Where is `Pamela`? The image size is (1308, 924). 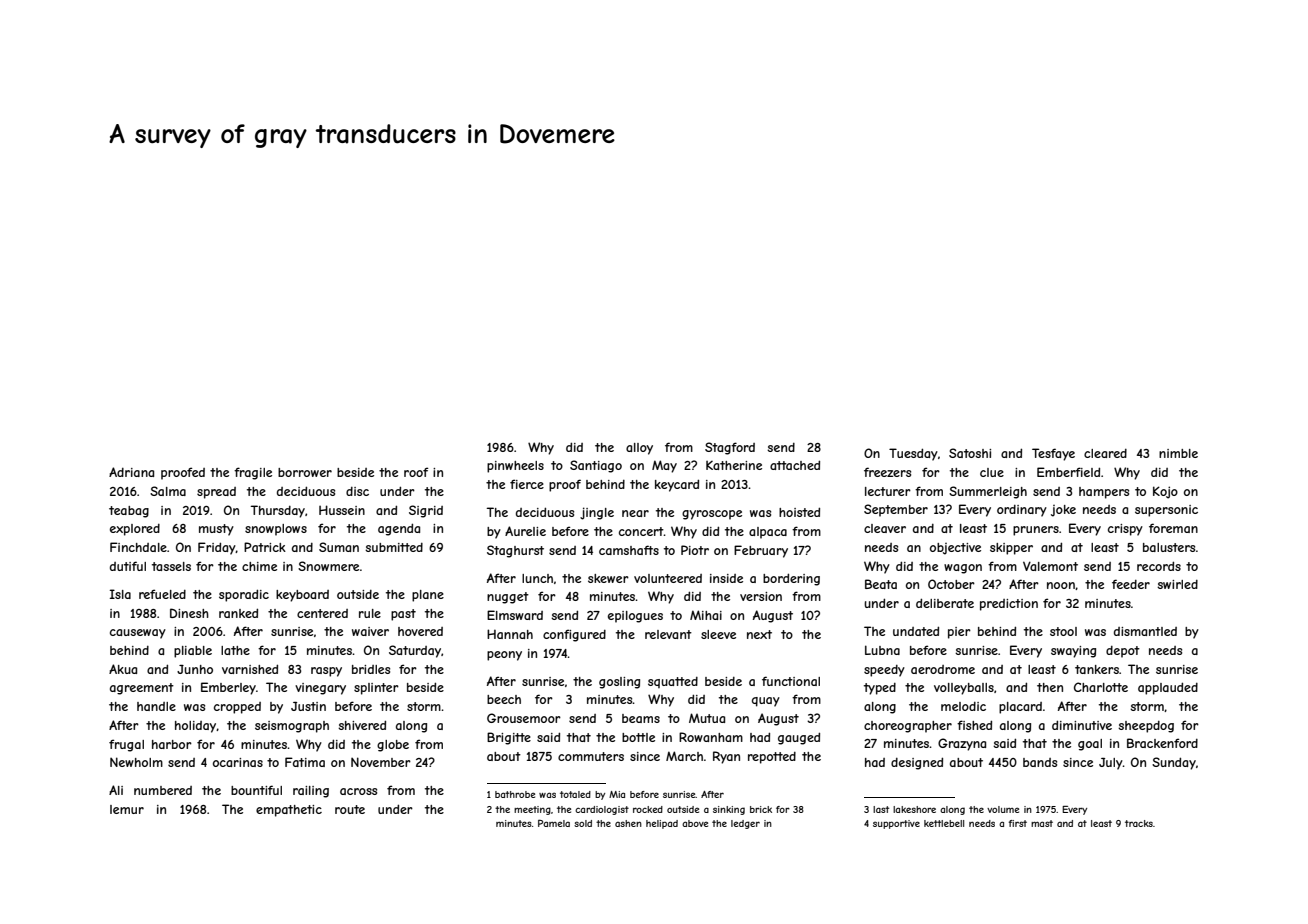
Pamela is located at coordinates (554, 823).
